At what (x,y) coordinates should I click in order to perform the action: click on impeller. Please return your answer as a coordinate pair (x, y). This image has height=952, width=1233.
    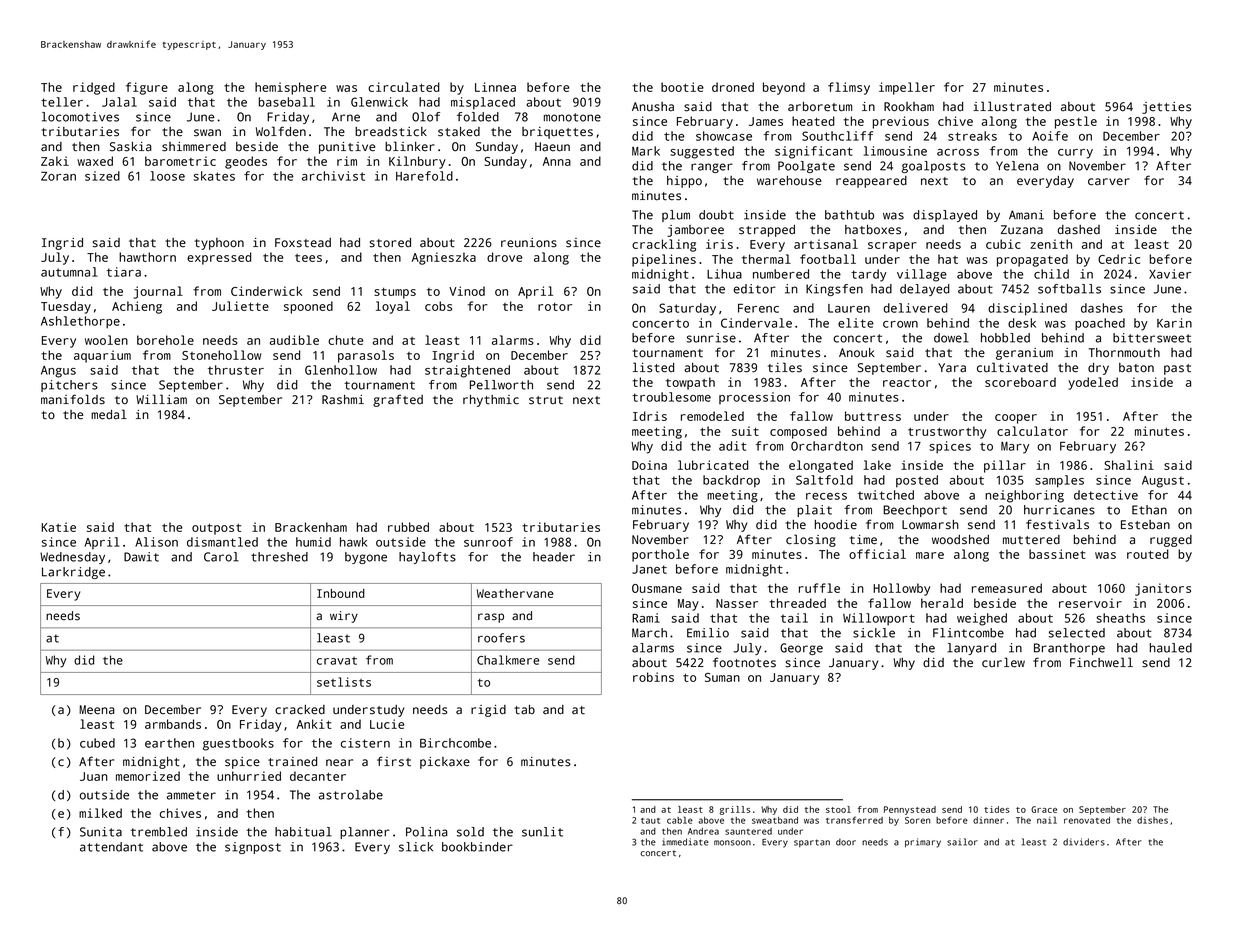
    Looking at the image, I should click on (907, 88).
